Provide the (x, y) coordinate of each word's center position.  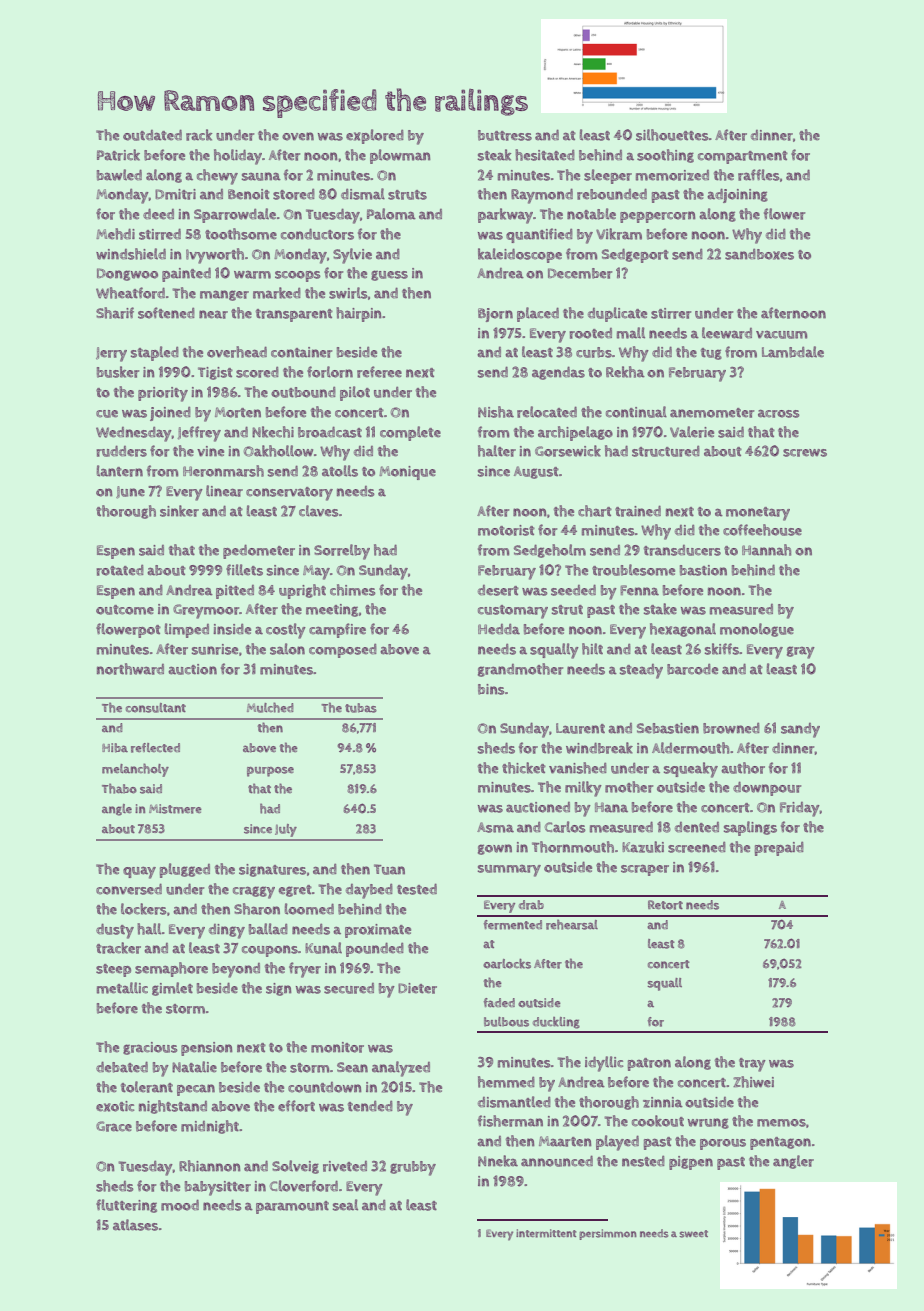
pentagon (780, 1143)
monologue (757, 630)
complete (410, 433)
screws (805, 453)
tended (370, 1106)
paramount (292, 1207)
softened (166, 313)
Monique (407, 473)
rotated (120, 570)
